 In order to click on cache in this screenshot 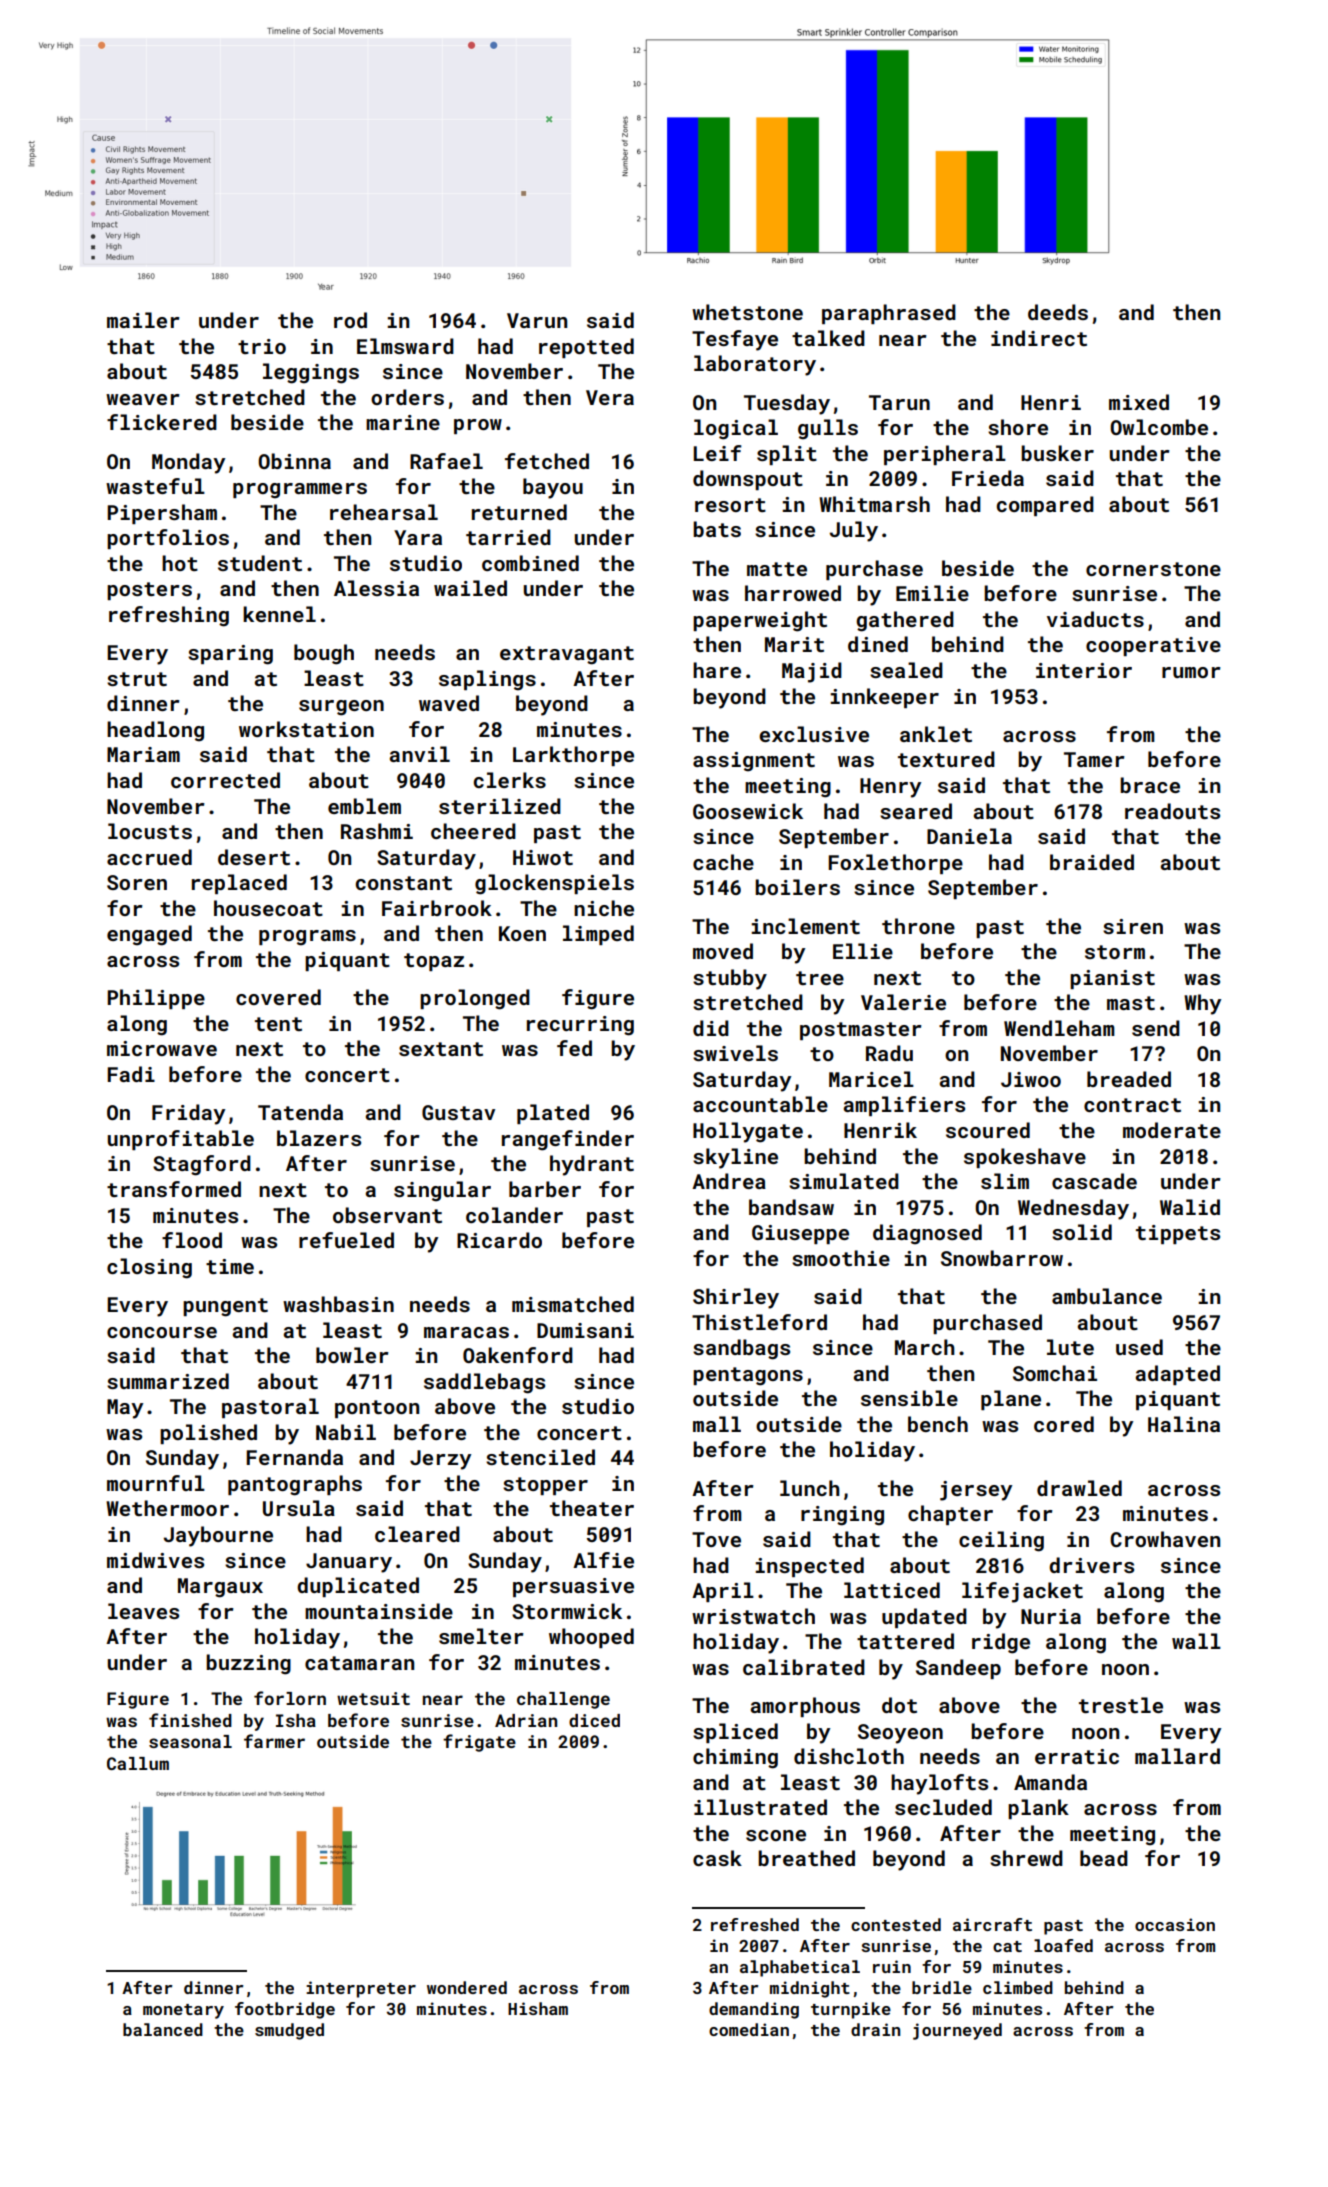, I will do `click(723, 862)`.
